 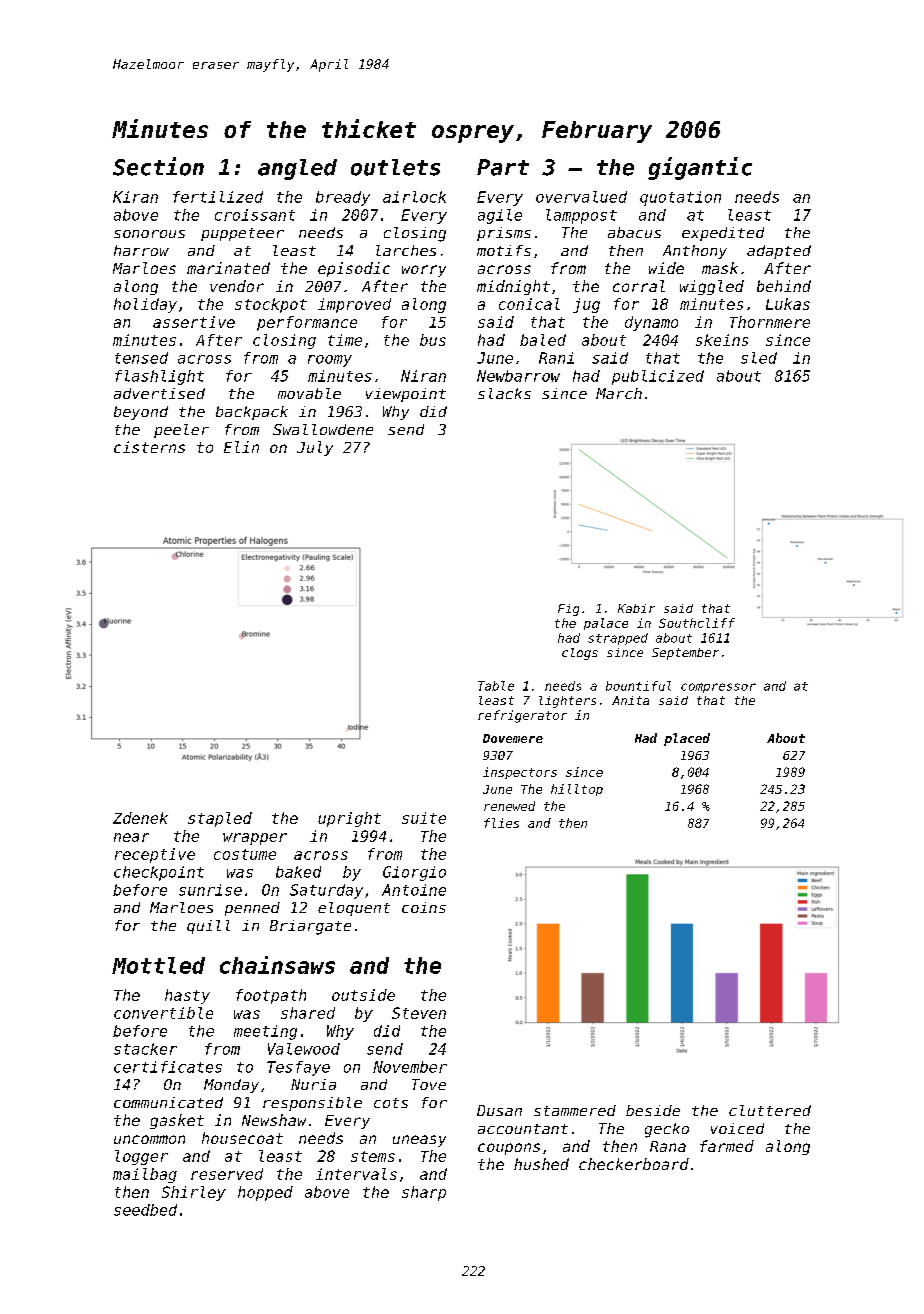 I want to click on Southcliff, so click(x=697, y=623).
